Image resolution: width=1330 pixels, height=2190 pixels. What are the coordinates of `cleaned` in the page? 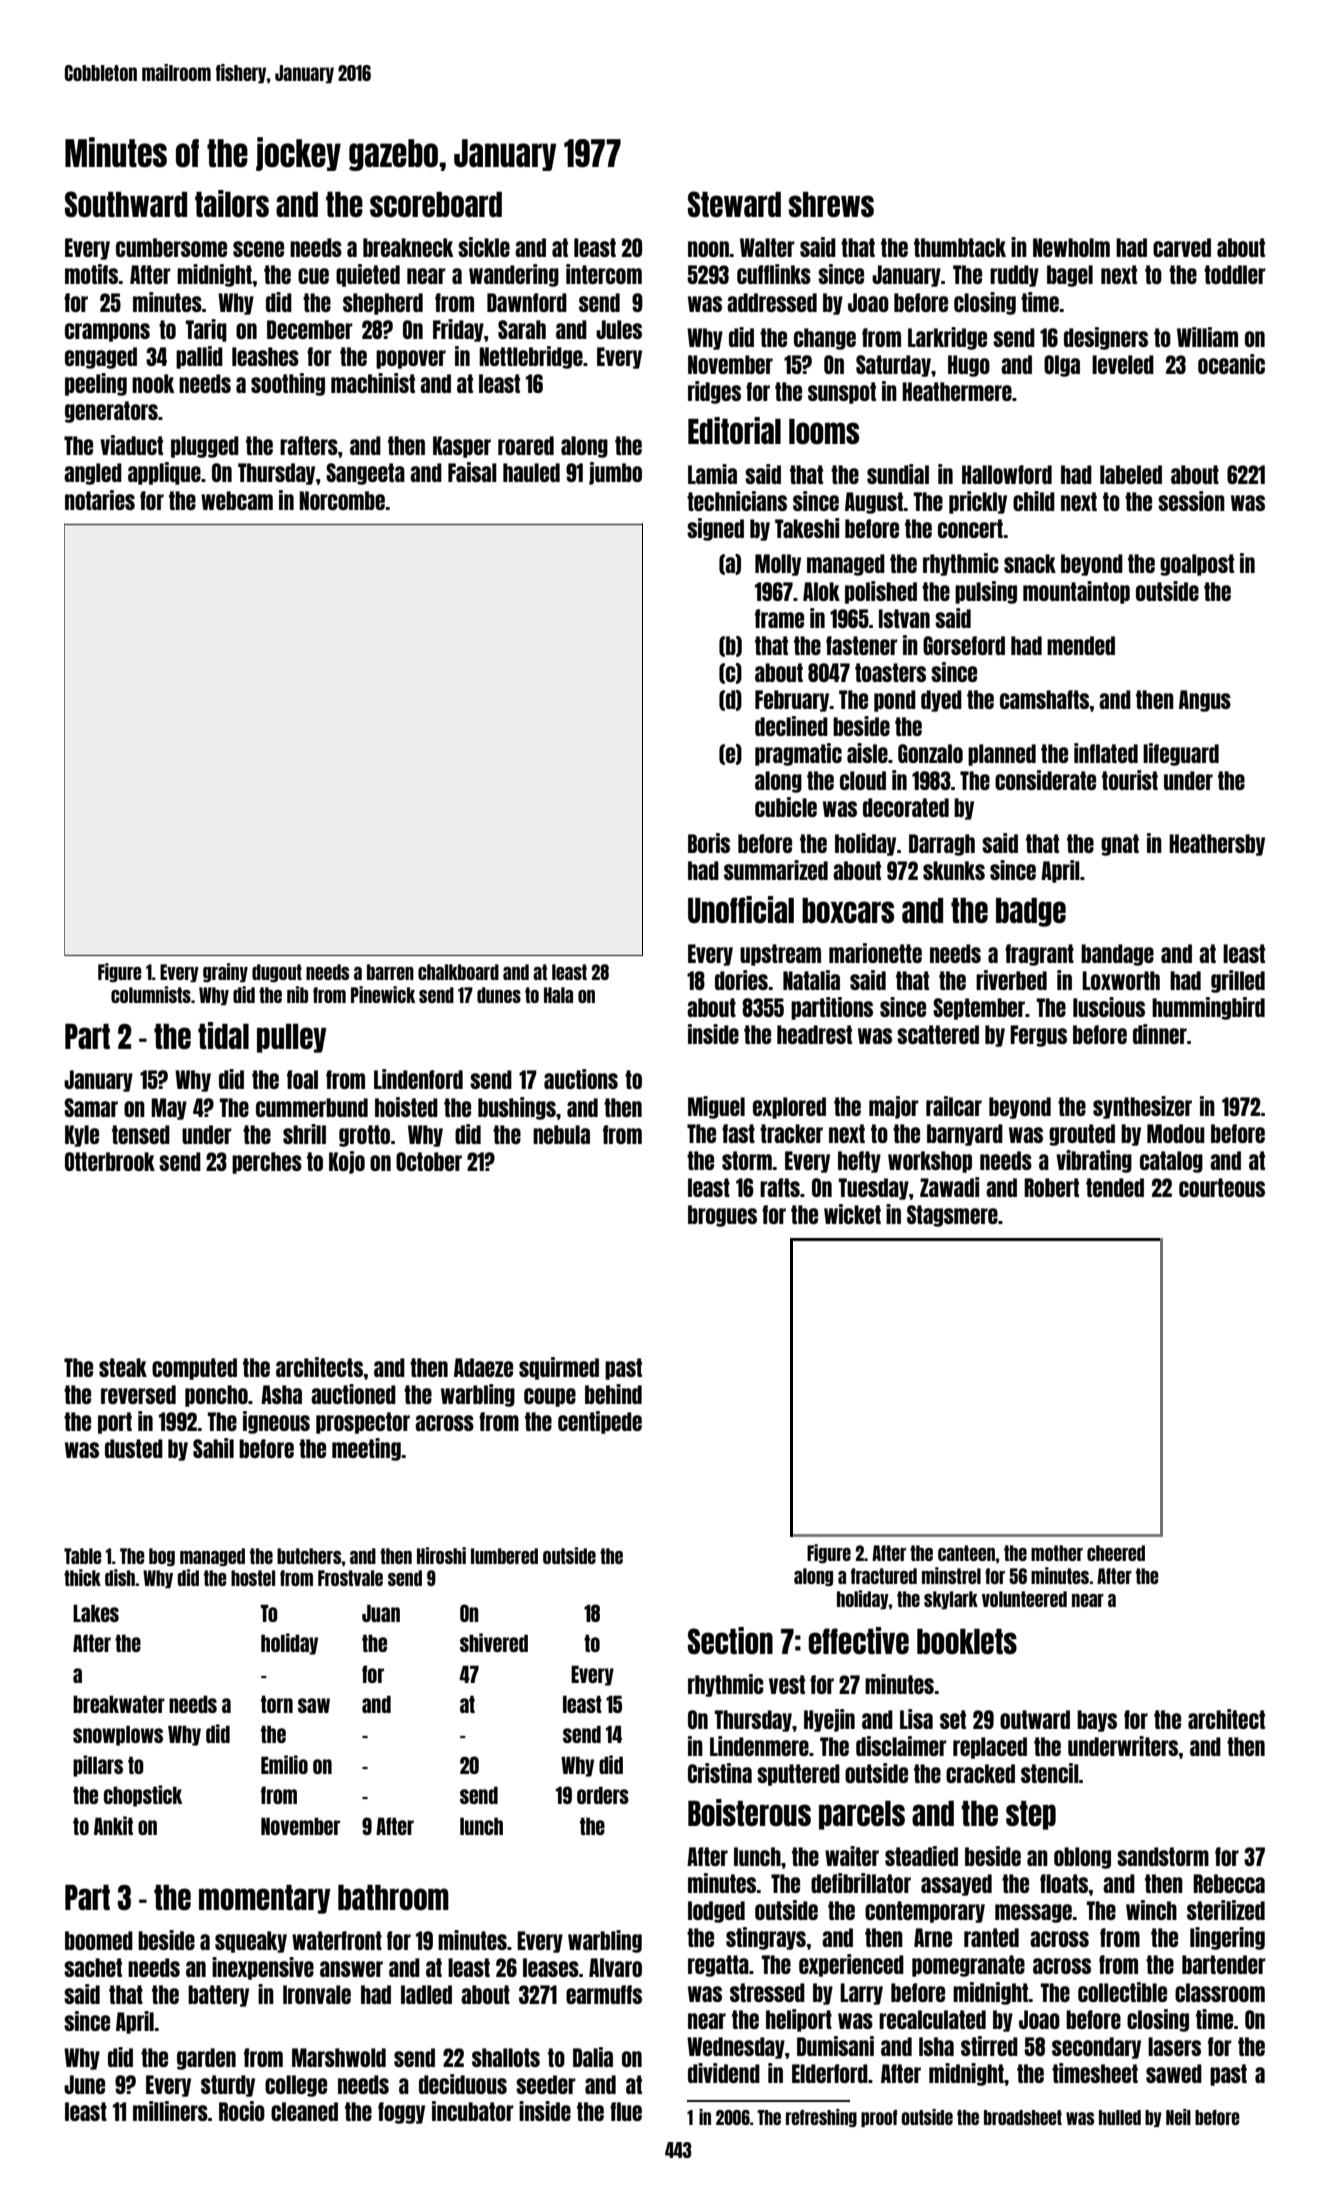 It's located at (304, 2111).
